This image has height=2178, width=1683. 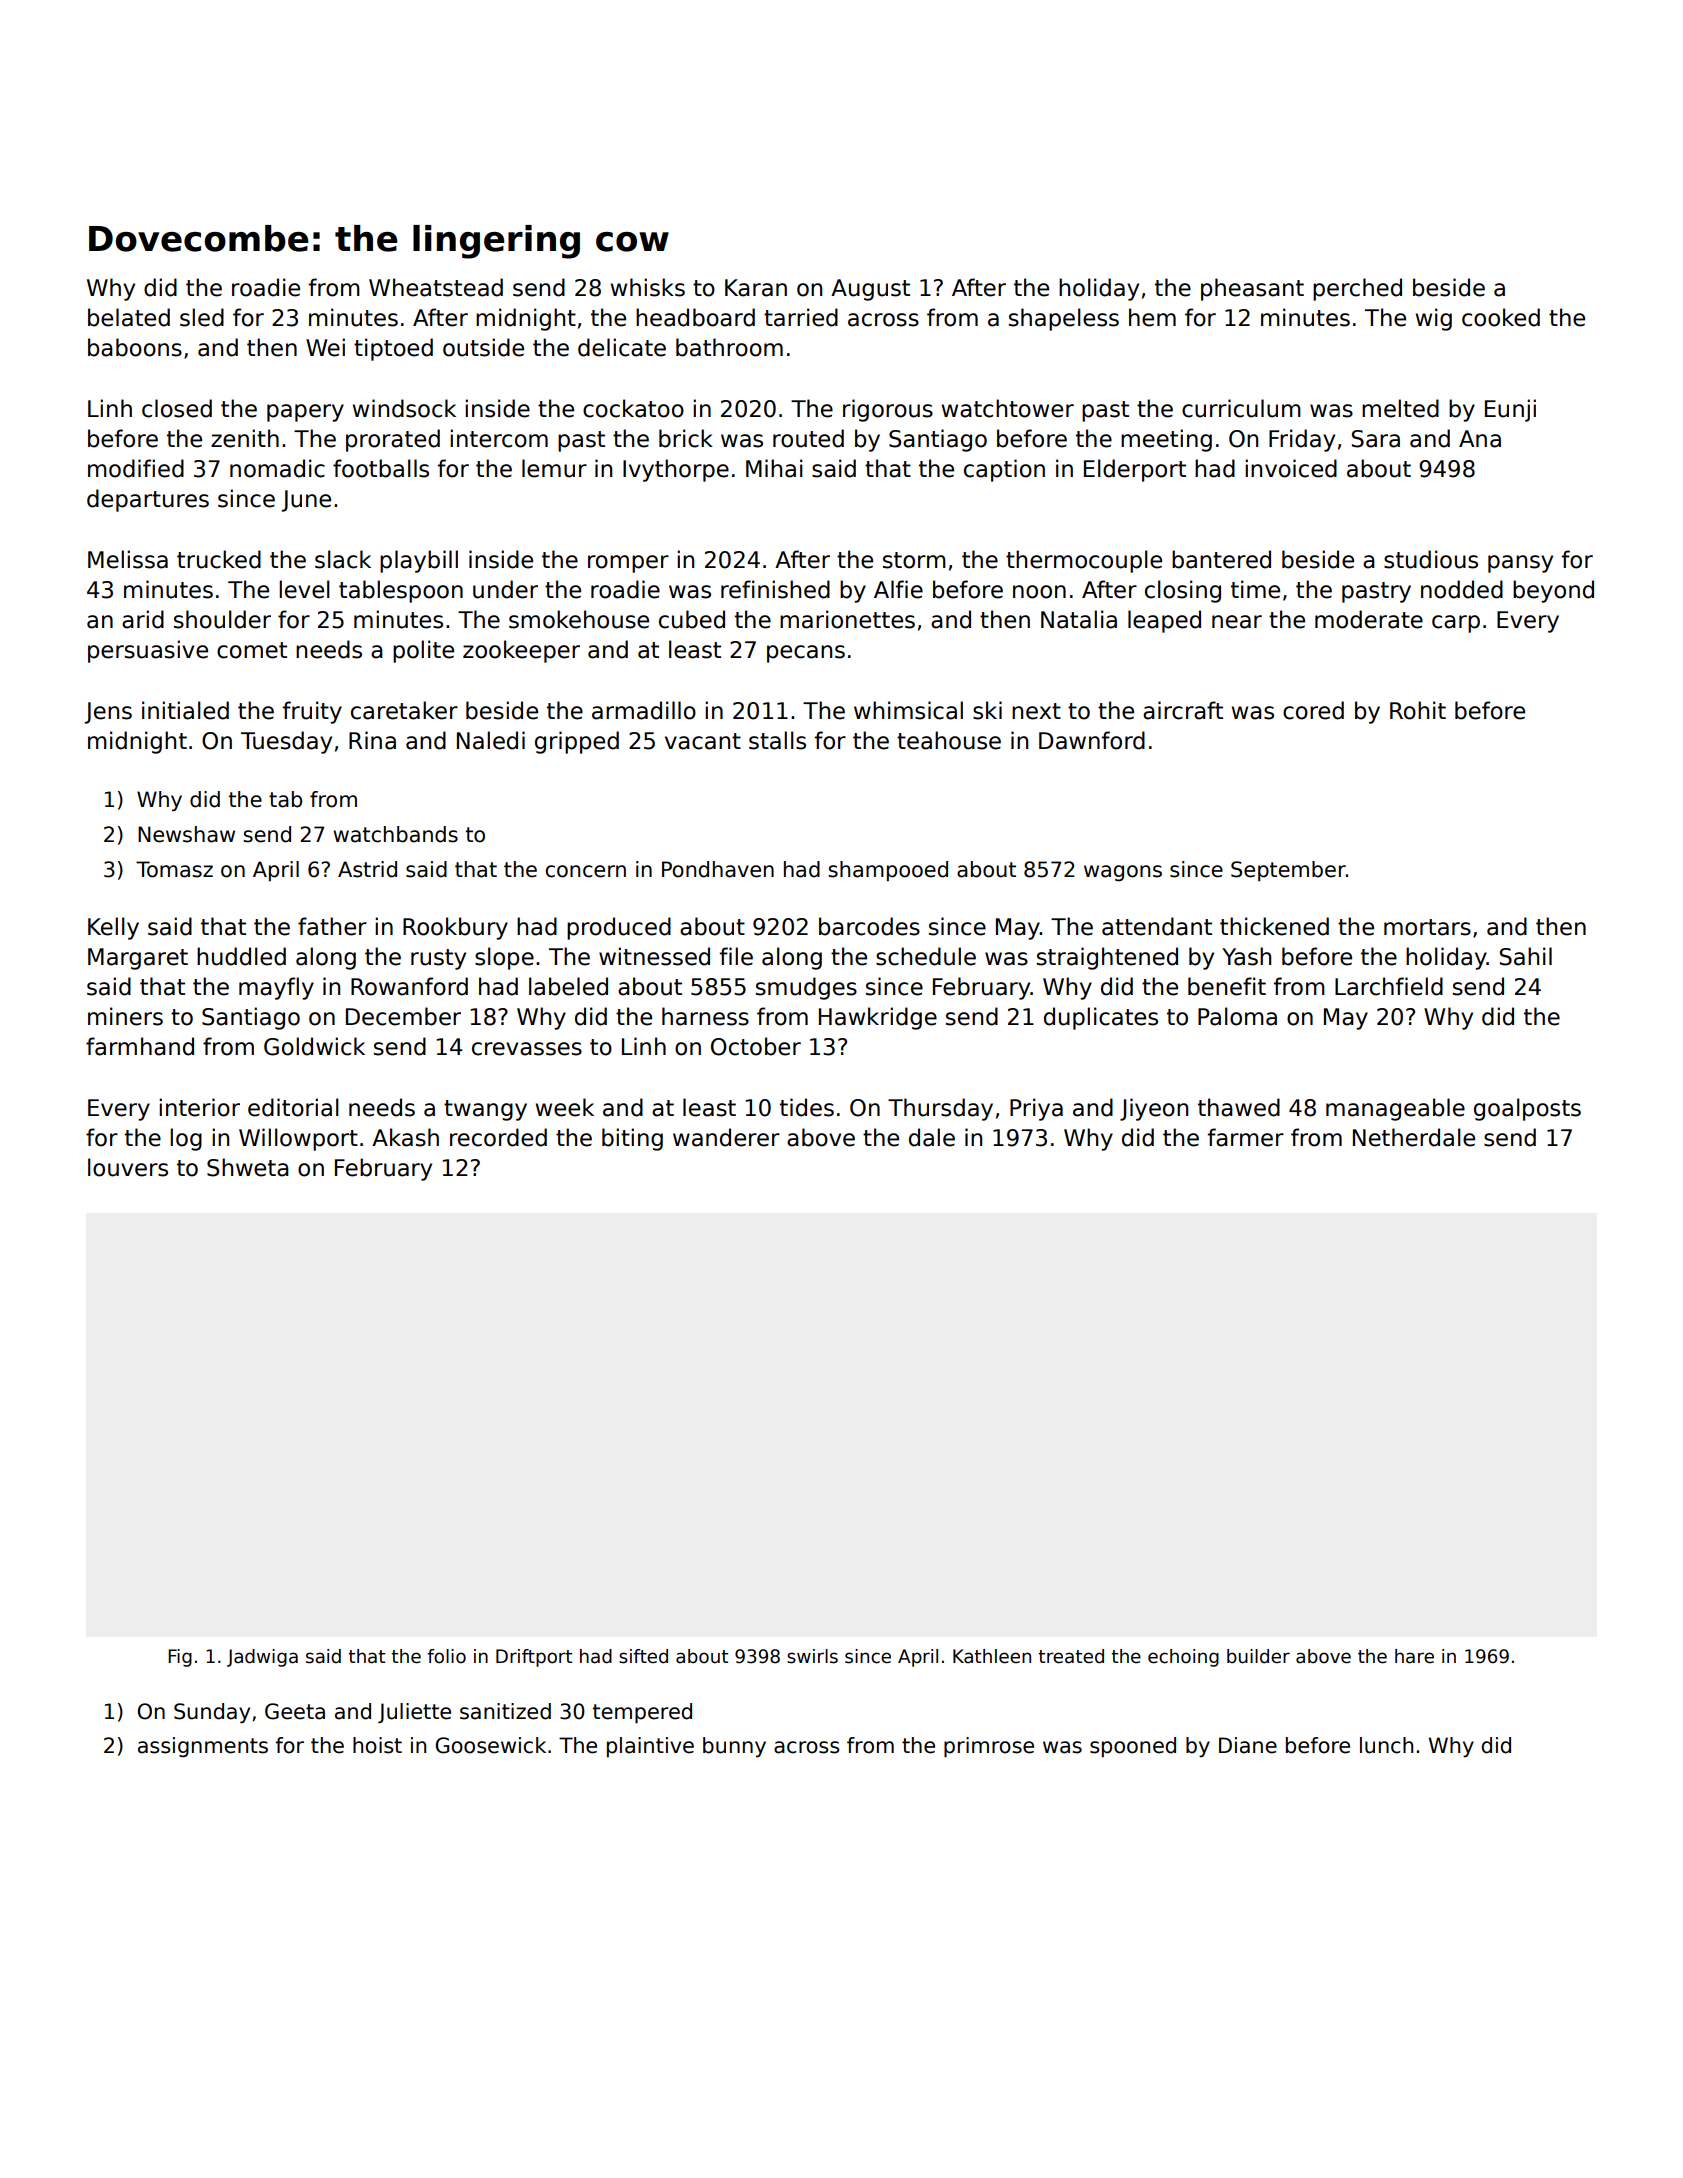 I want to click on Jens, so click(x=108, y=713).
